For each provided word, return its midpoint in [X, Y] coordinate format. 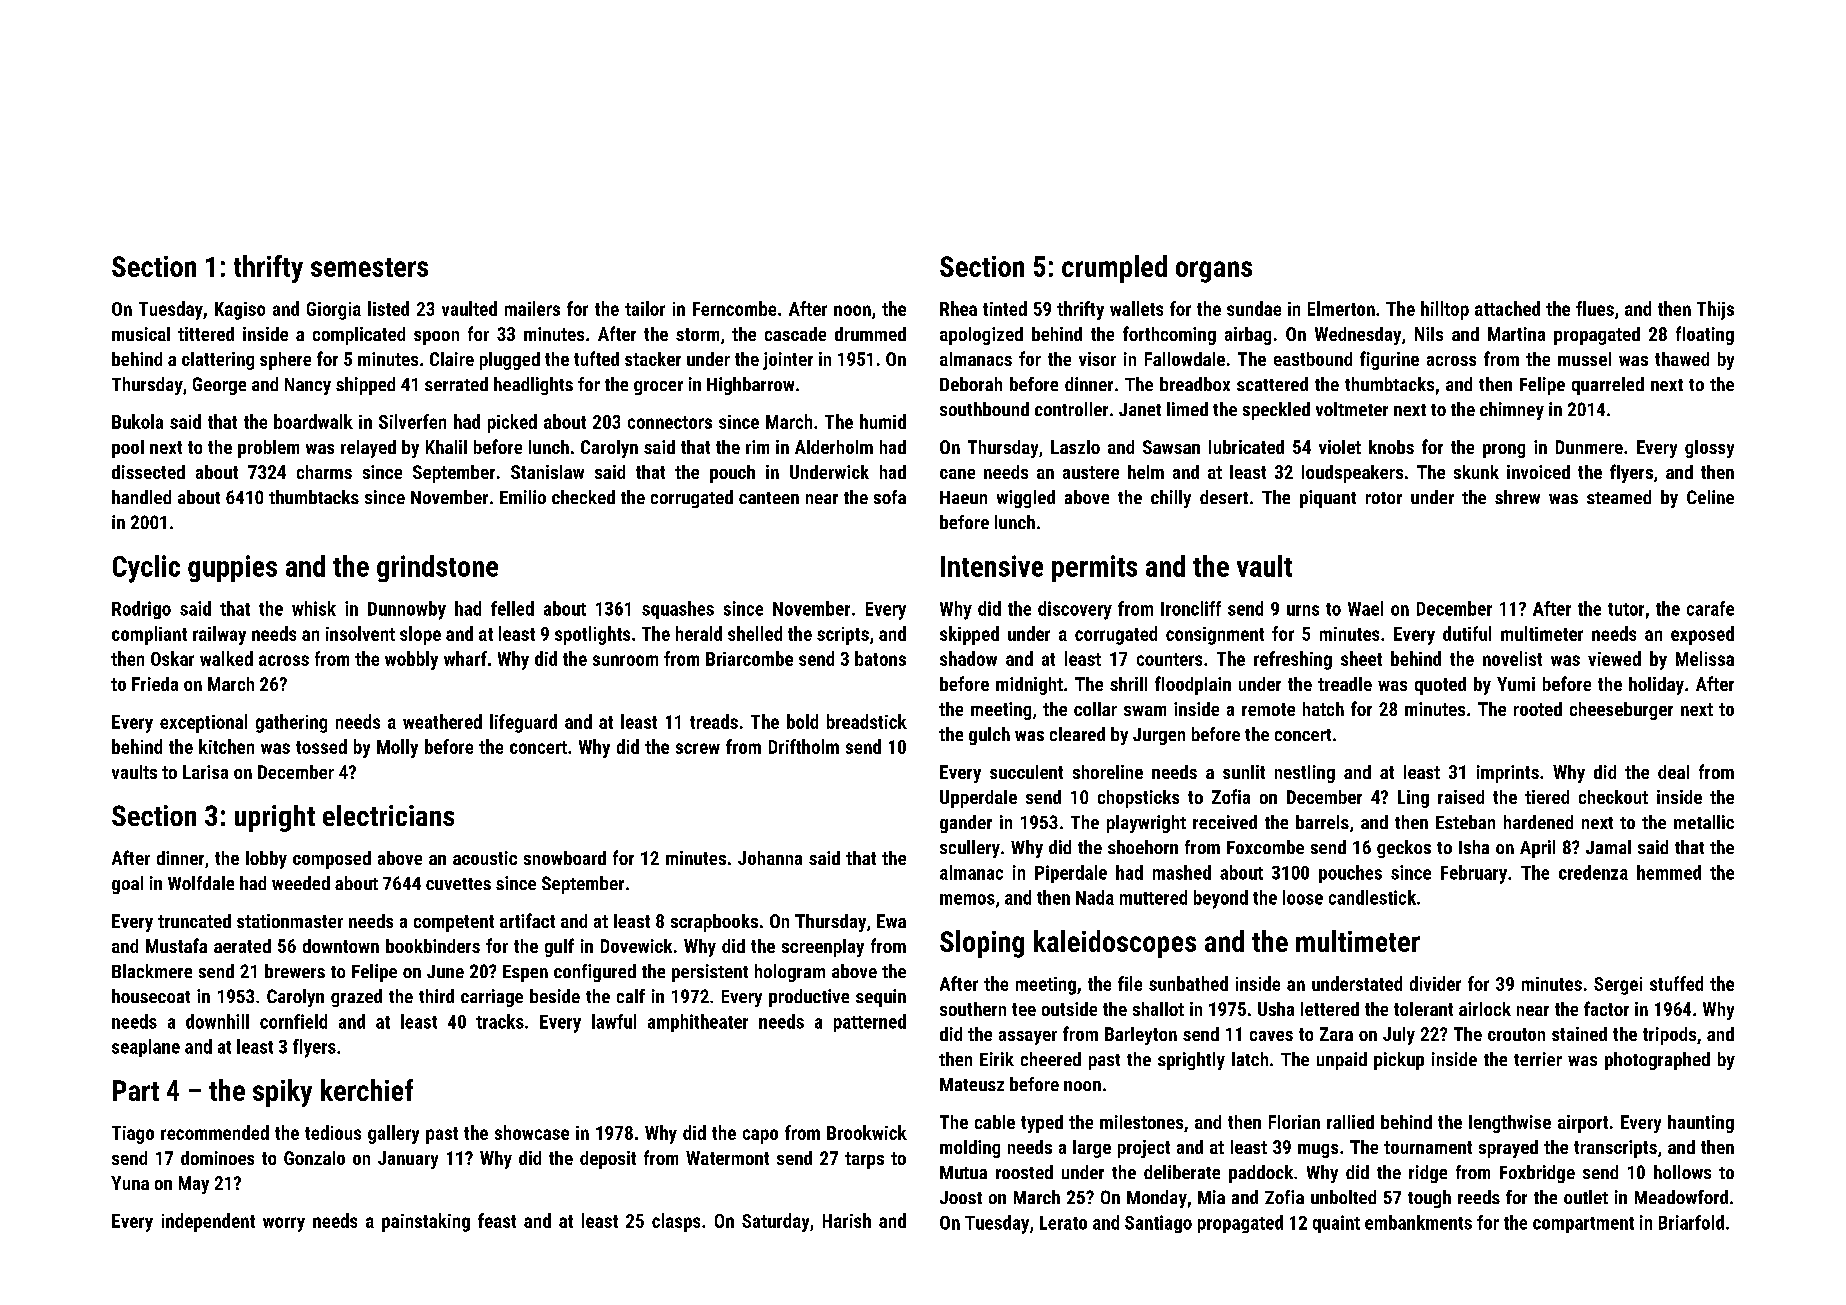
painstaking [426, 1222]
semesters [369, 267]
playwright [1146, 824]
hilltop [1445, 310]
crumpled [1114, 269]
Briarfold [1691, 1222]
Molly [397, 748]
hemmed [1669, 872]
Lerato [1063, 1223]
